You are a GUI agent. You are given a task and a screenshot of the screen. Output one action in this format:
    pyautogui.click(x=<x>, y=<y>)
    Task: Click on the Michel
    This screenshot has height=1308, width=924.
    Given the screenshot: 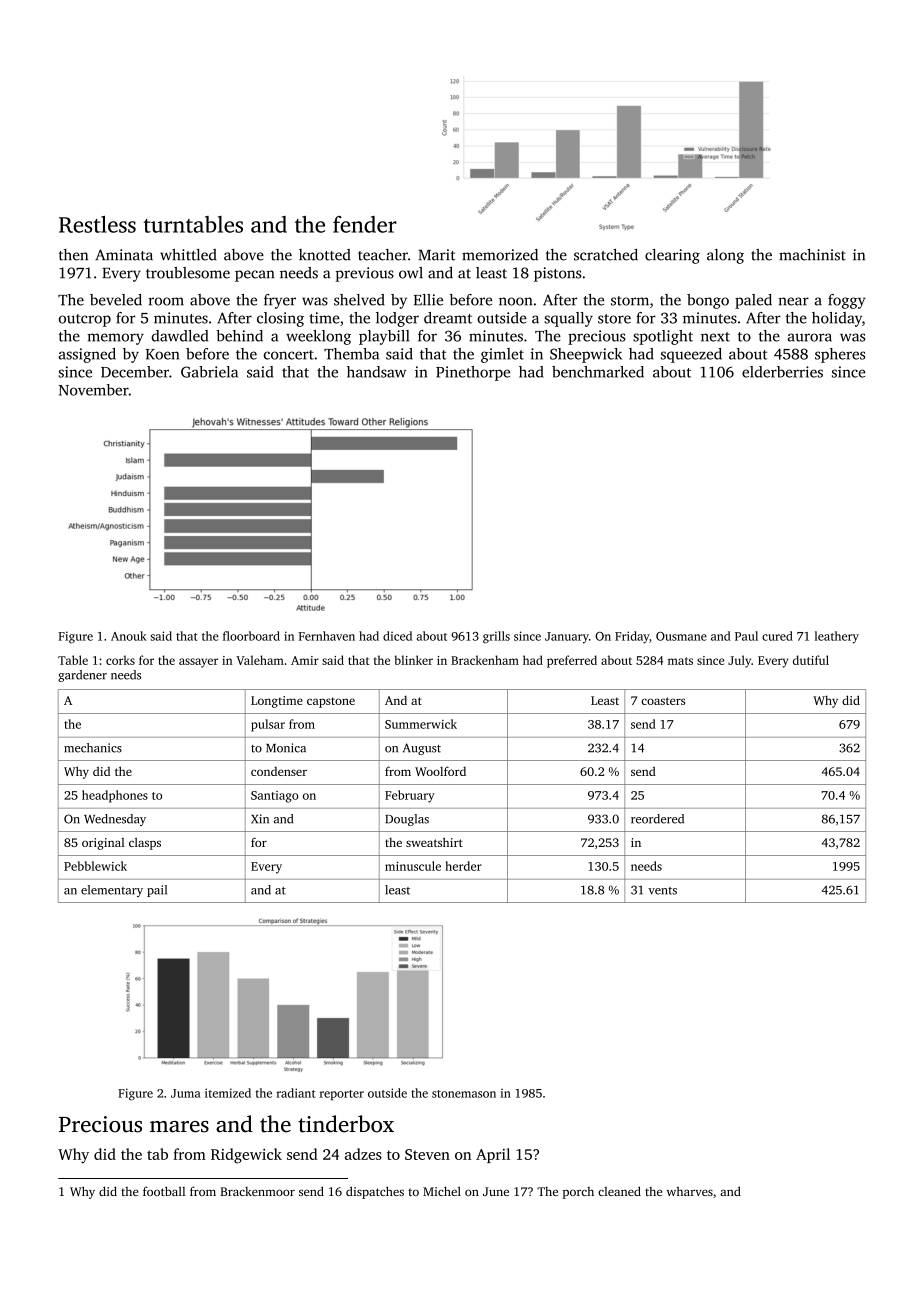 What is the action you would take?
    pyautogui.click(x=442, y=1191)
